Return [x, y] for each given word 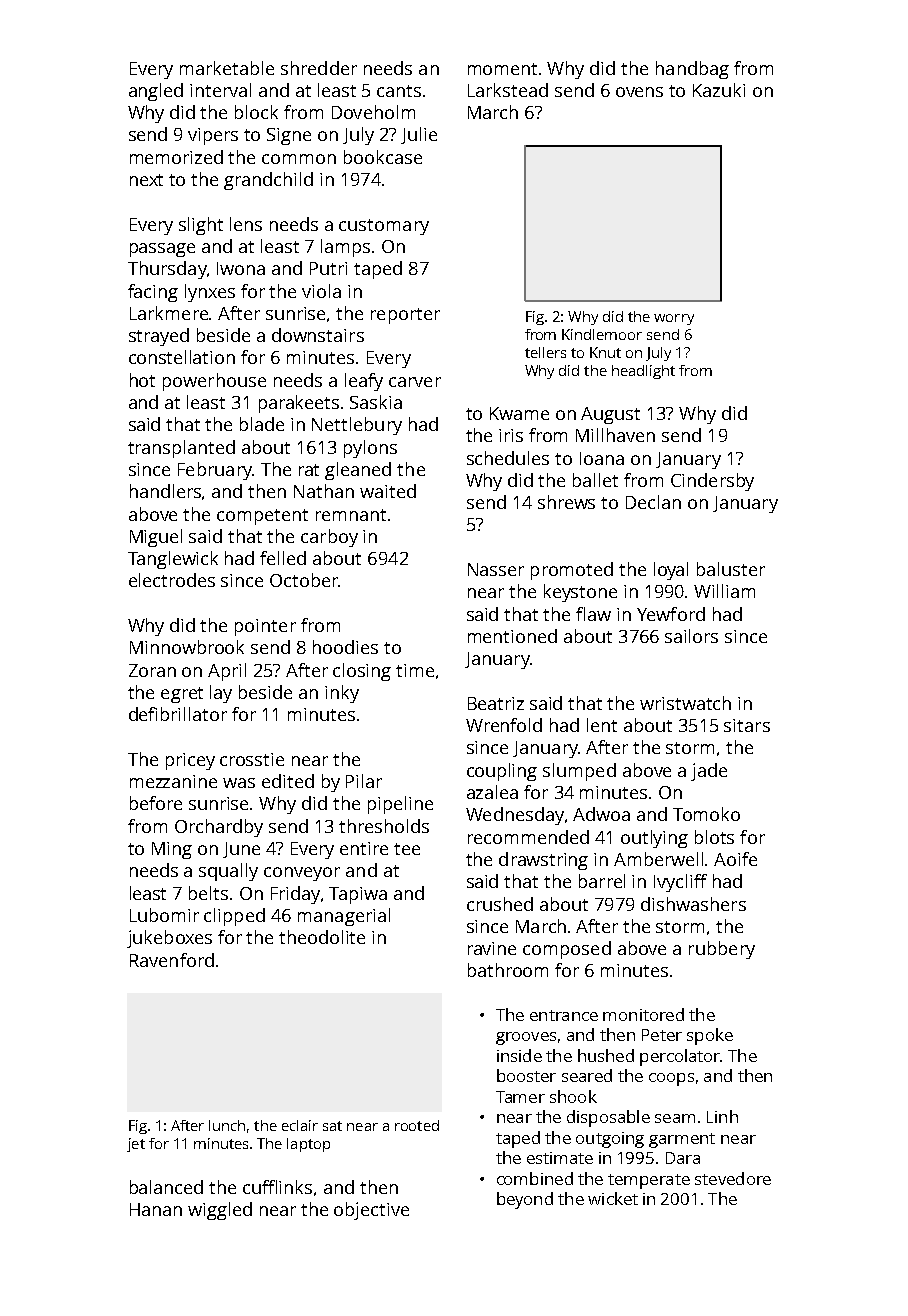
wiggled [220, 1211]
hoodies [345, 647]
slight [201, 226]
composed [567, 950]
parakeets [299, 404]
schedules [508, 458]
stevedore [733, 1178]
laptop [308, 1145]
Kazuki [719, 90]
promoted [572, 571]
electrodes [172, 580]
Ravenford [172, 960]
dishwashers [693, 904]
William [724, 591]
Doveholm [373, 112]
